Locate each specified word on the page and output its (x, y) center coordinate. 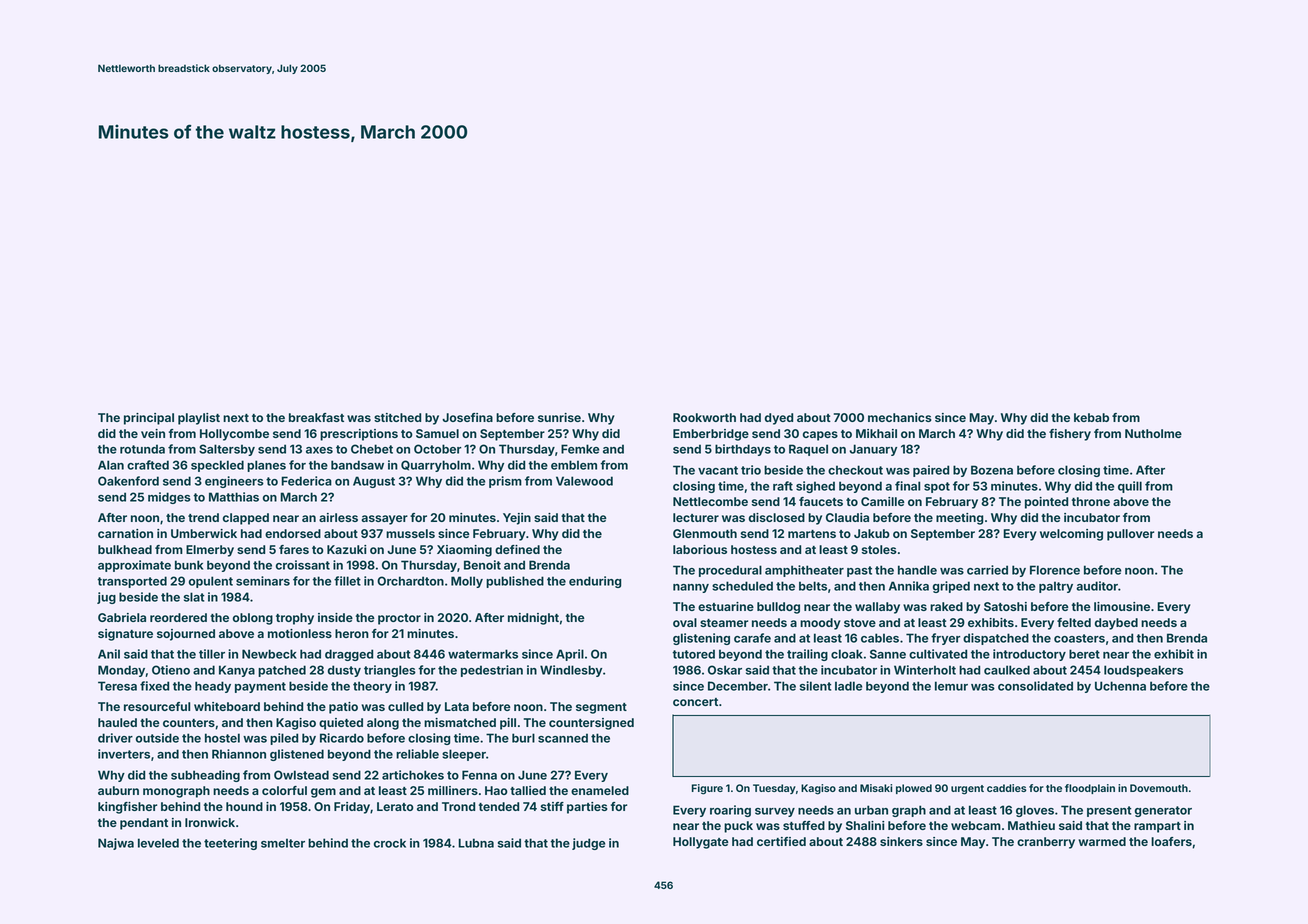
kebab (1091, 417)
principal (149, 419)
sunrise (559, 417)
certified (781, 841)
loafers (1171, 841)
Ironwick (210, 822)
